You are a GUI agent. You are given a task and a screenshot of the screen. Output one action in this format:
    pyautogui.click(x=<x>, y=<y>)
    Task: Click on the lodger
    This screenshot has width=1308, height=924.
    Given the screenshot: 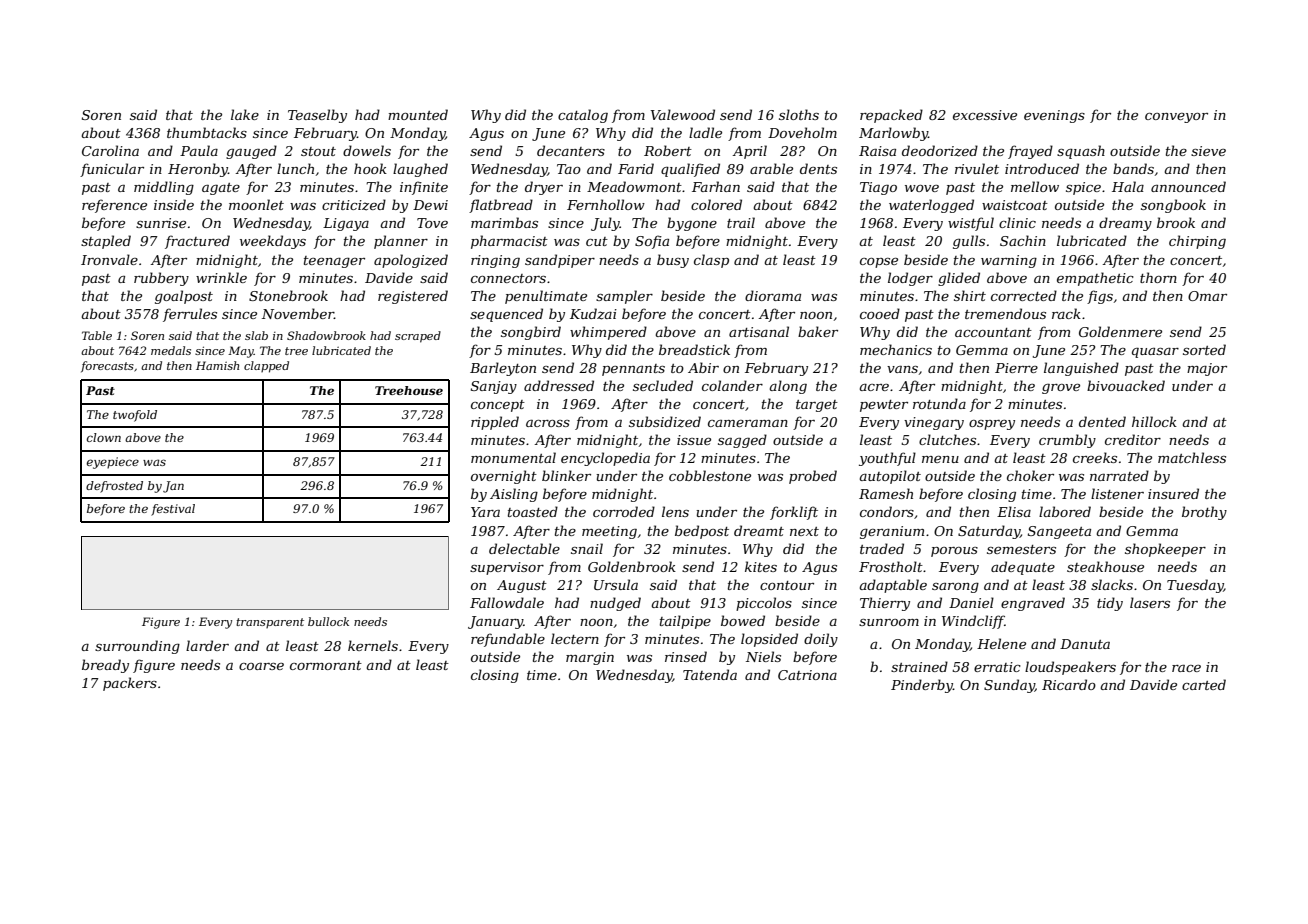 What is the action you would take?
    pyautogui.click(x=910, y=279)
